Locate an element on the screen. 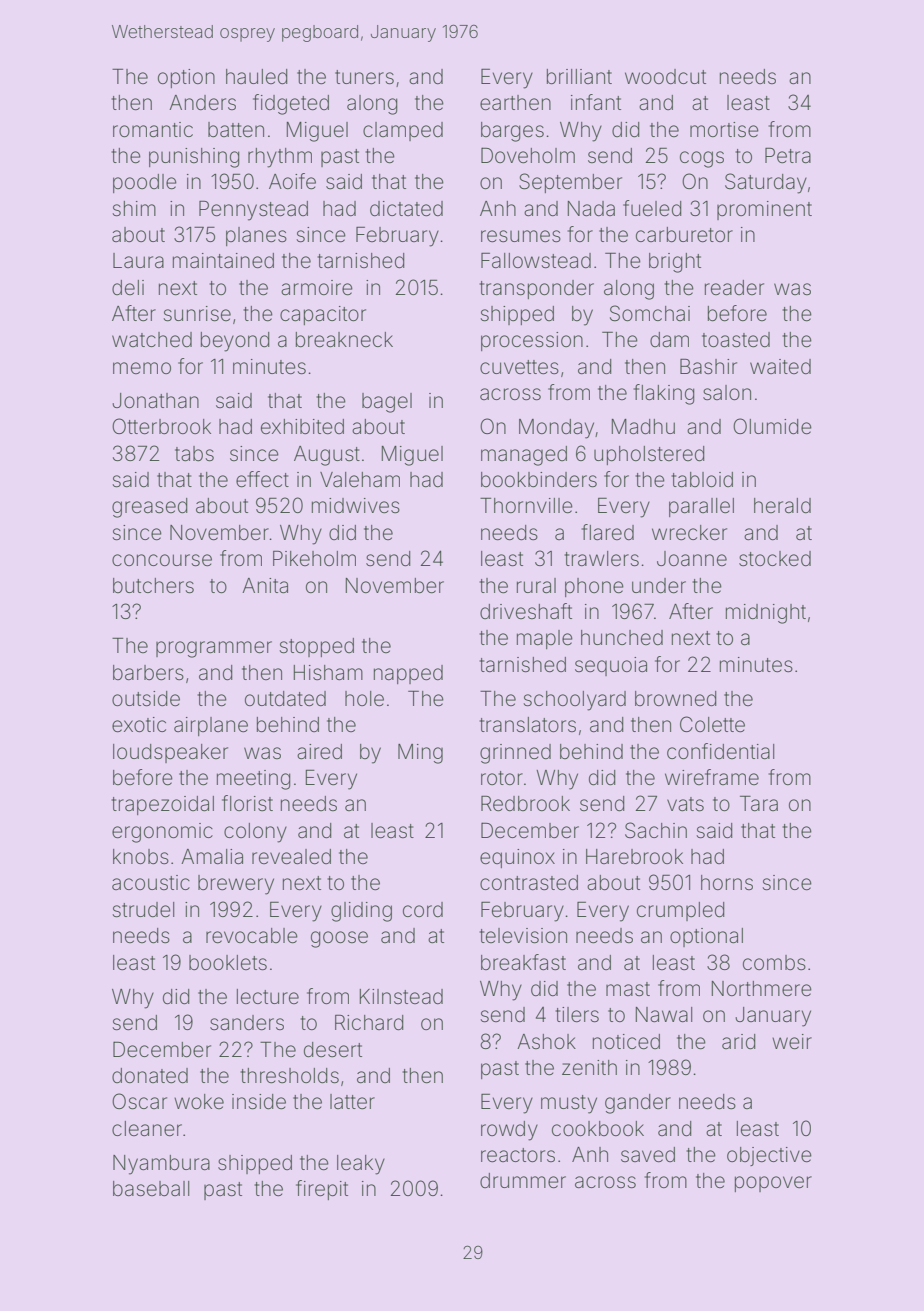  Tara is located at coordinates (759, 803).
